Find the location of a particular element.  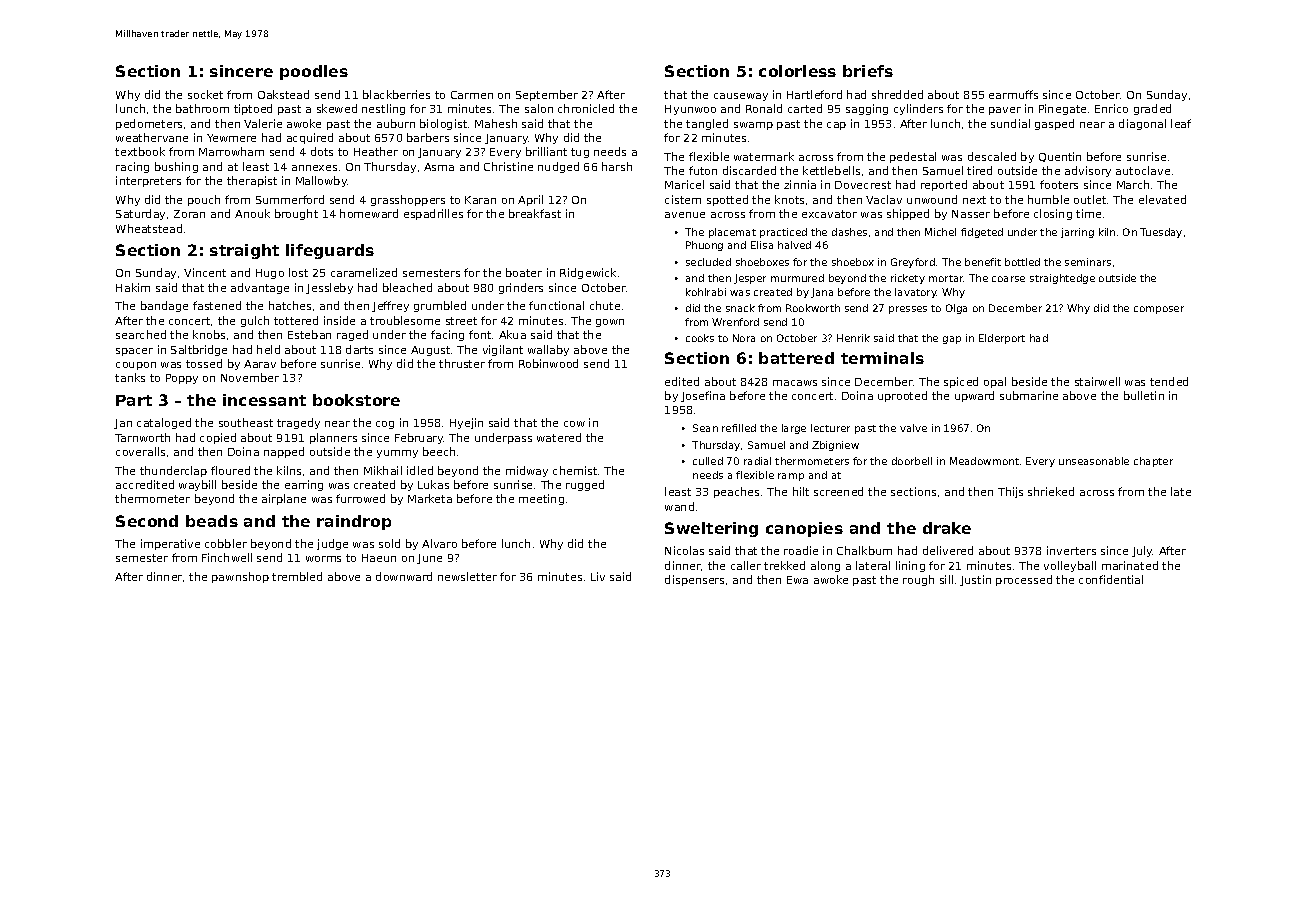

bushing is located at coordinates (176, 167).
